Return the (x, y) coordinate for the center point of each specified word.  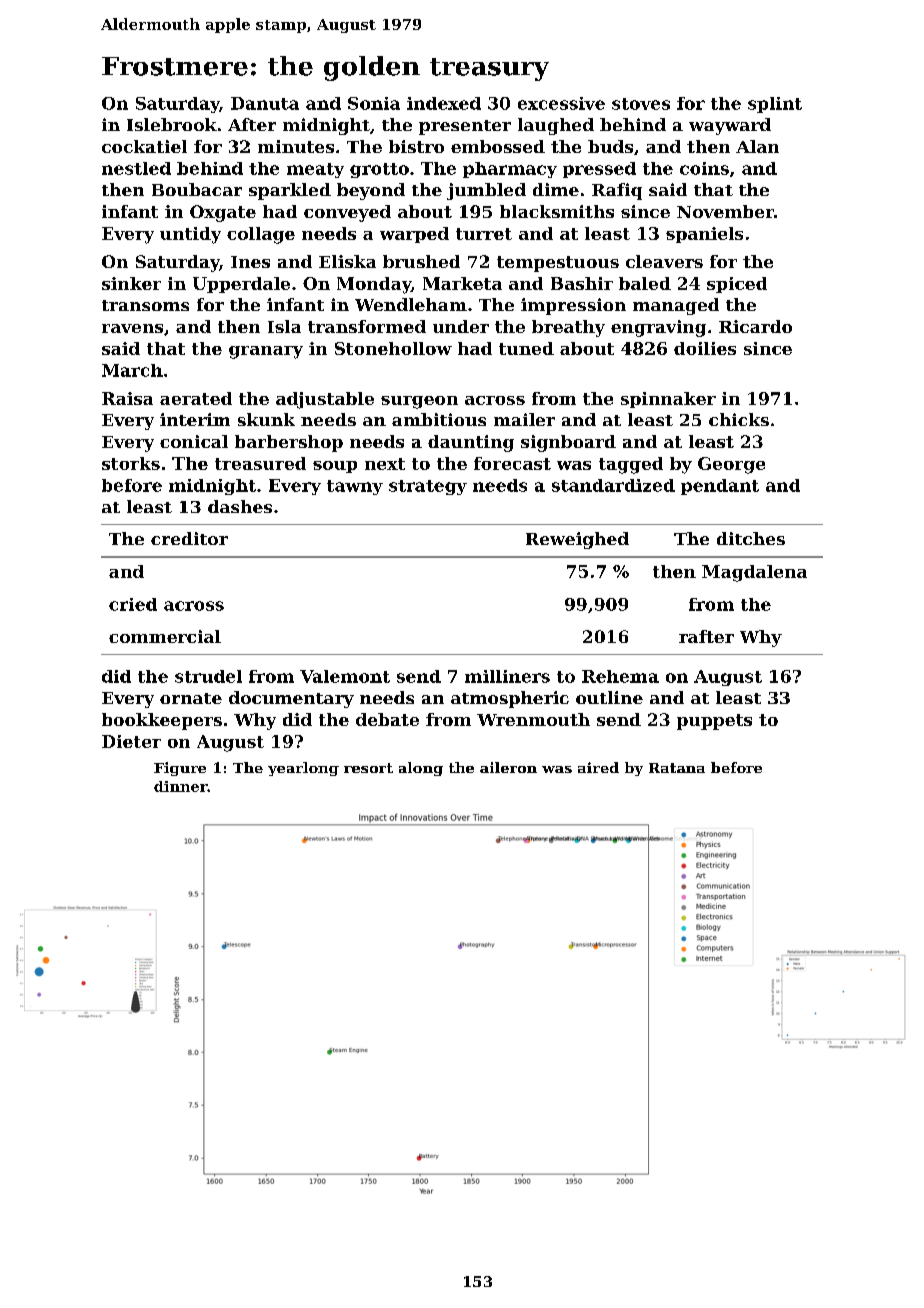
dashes (240, 506)
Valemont (345, 676)
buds (610, 146)
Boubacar (197, 189)
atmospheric (510, 699)
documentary (291, 699)
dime (556, 189)
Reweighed (577, 540)
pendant (720, 487)
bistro (416, 146)
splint (775, 105)
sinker (131, 283)
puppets (714, 722)
